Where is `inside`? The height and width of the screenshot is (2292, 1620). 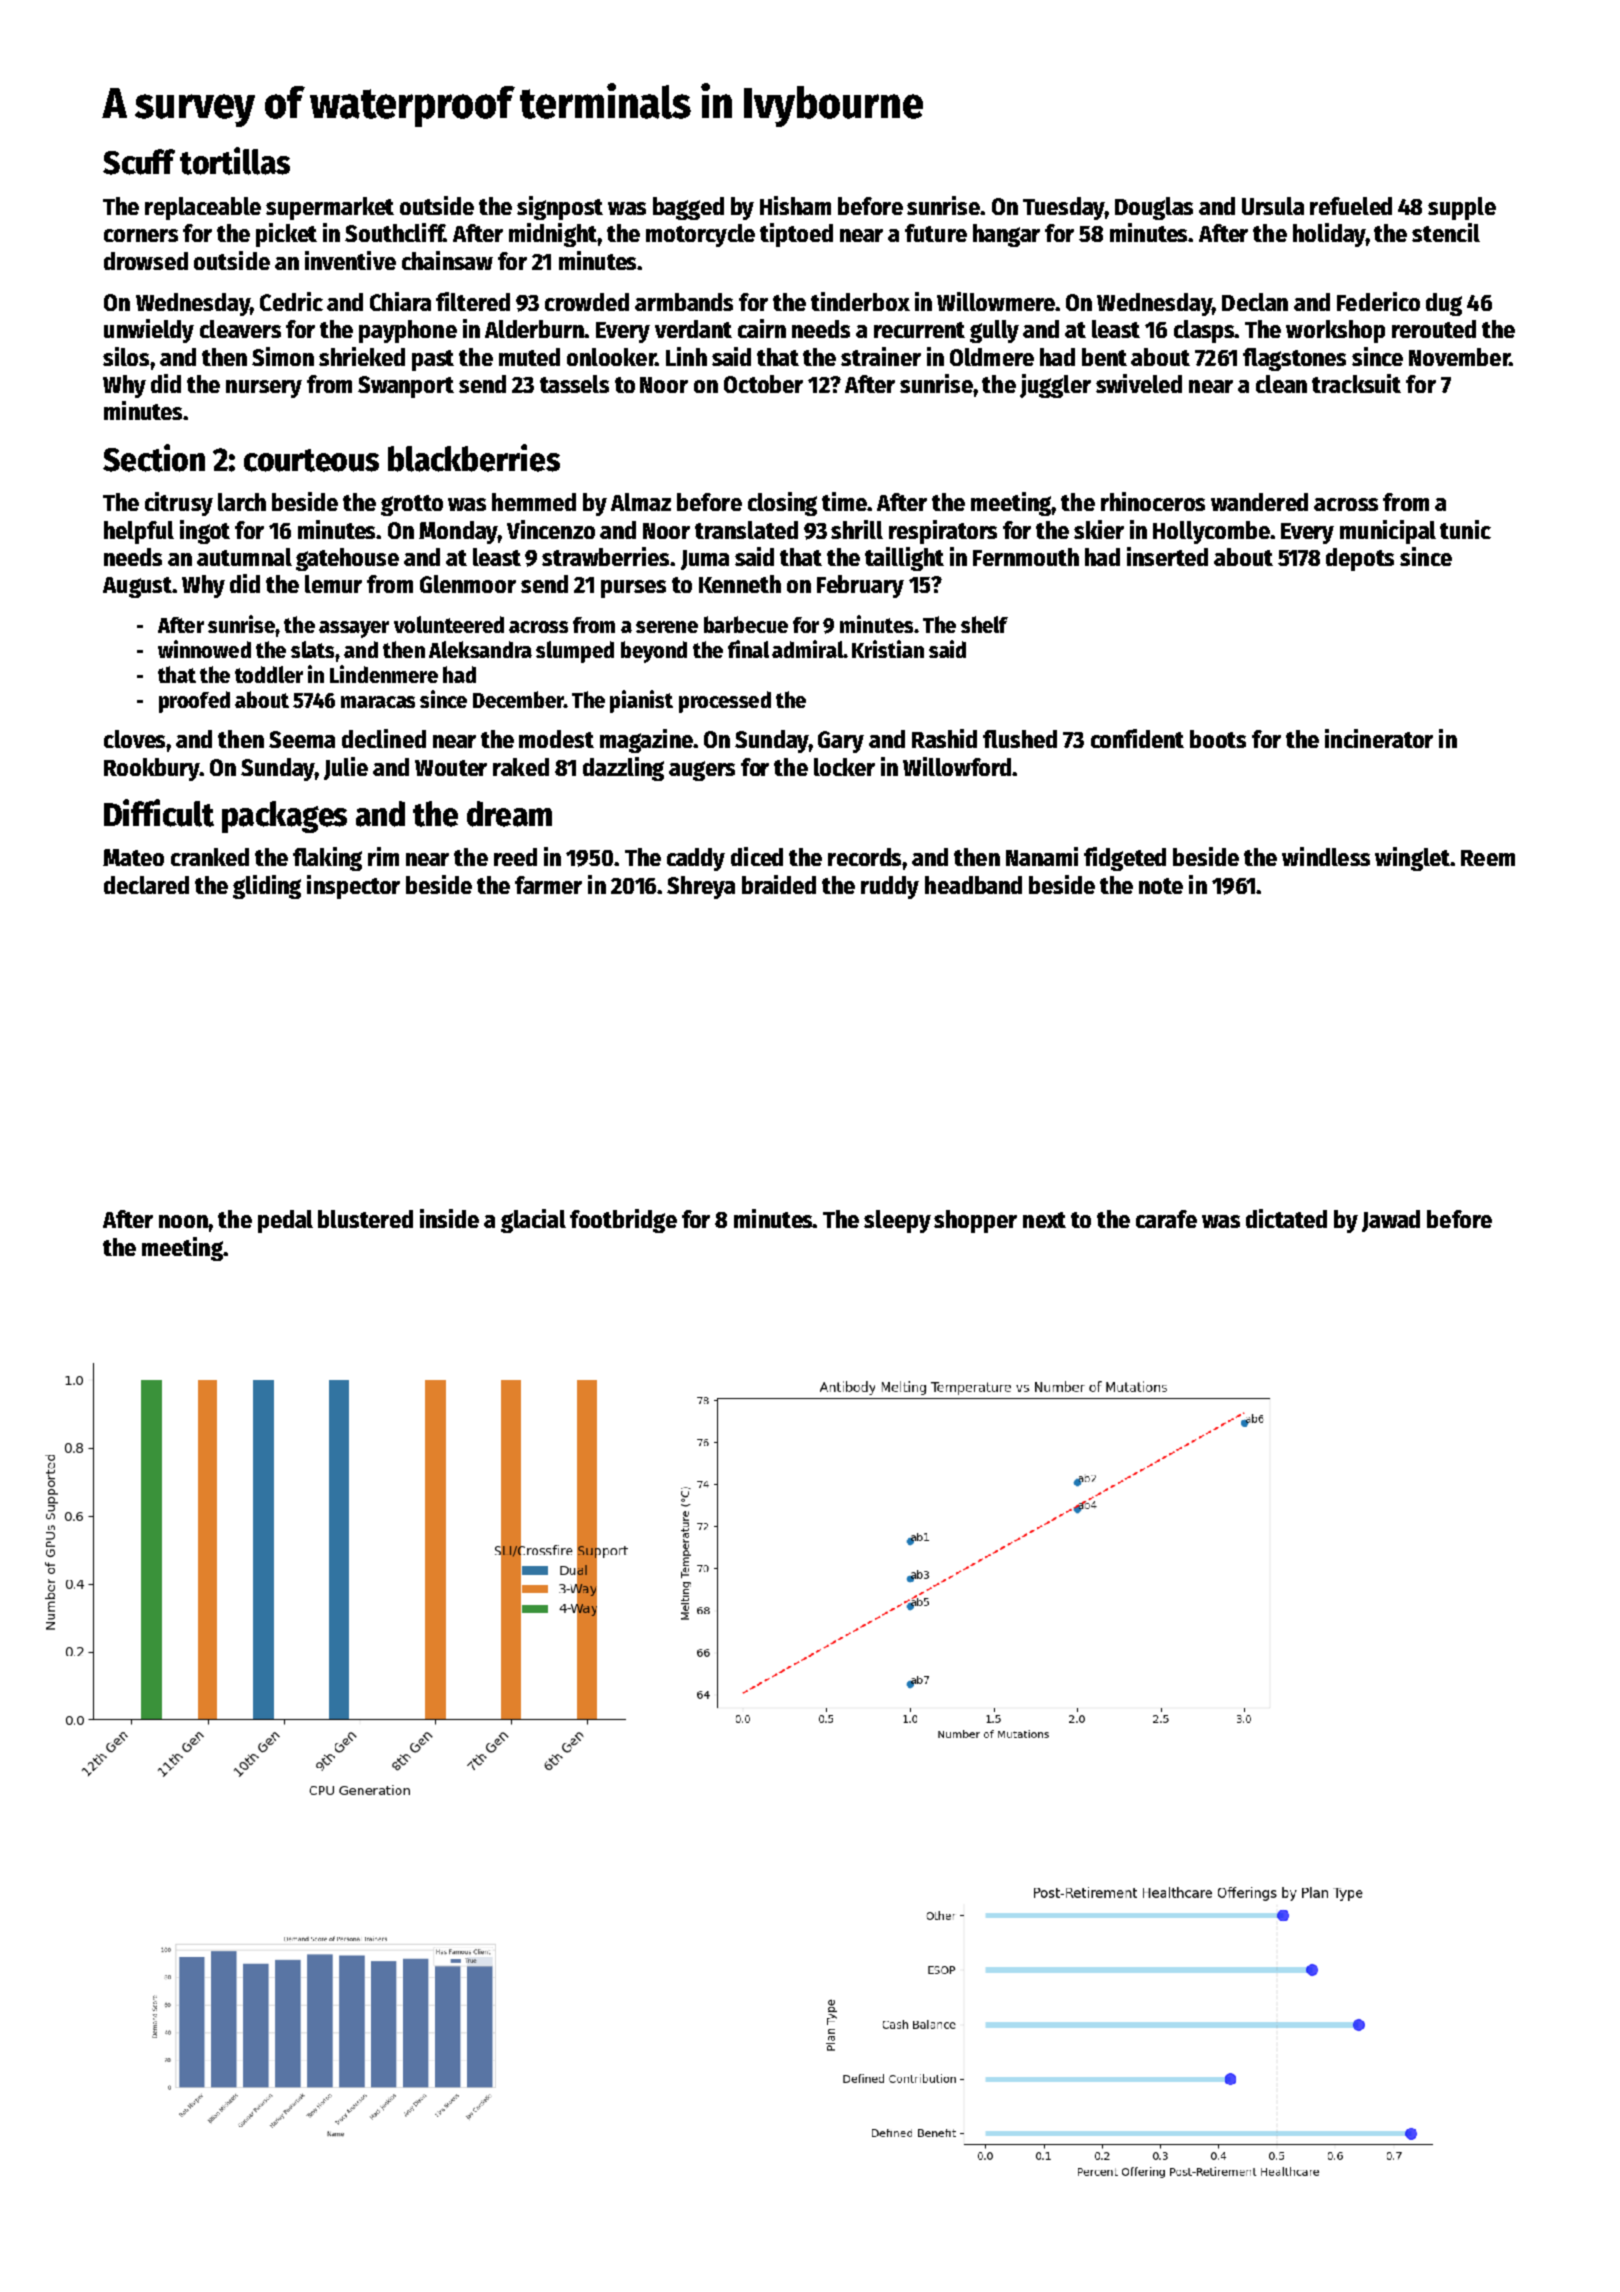
inside is located at coordinates (449, 1218).
